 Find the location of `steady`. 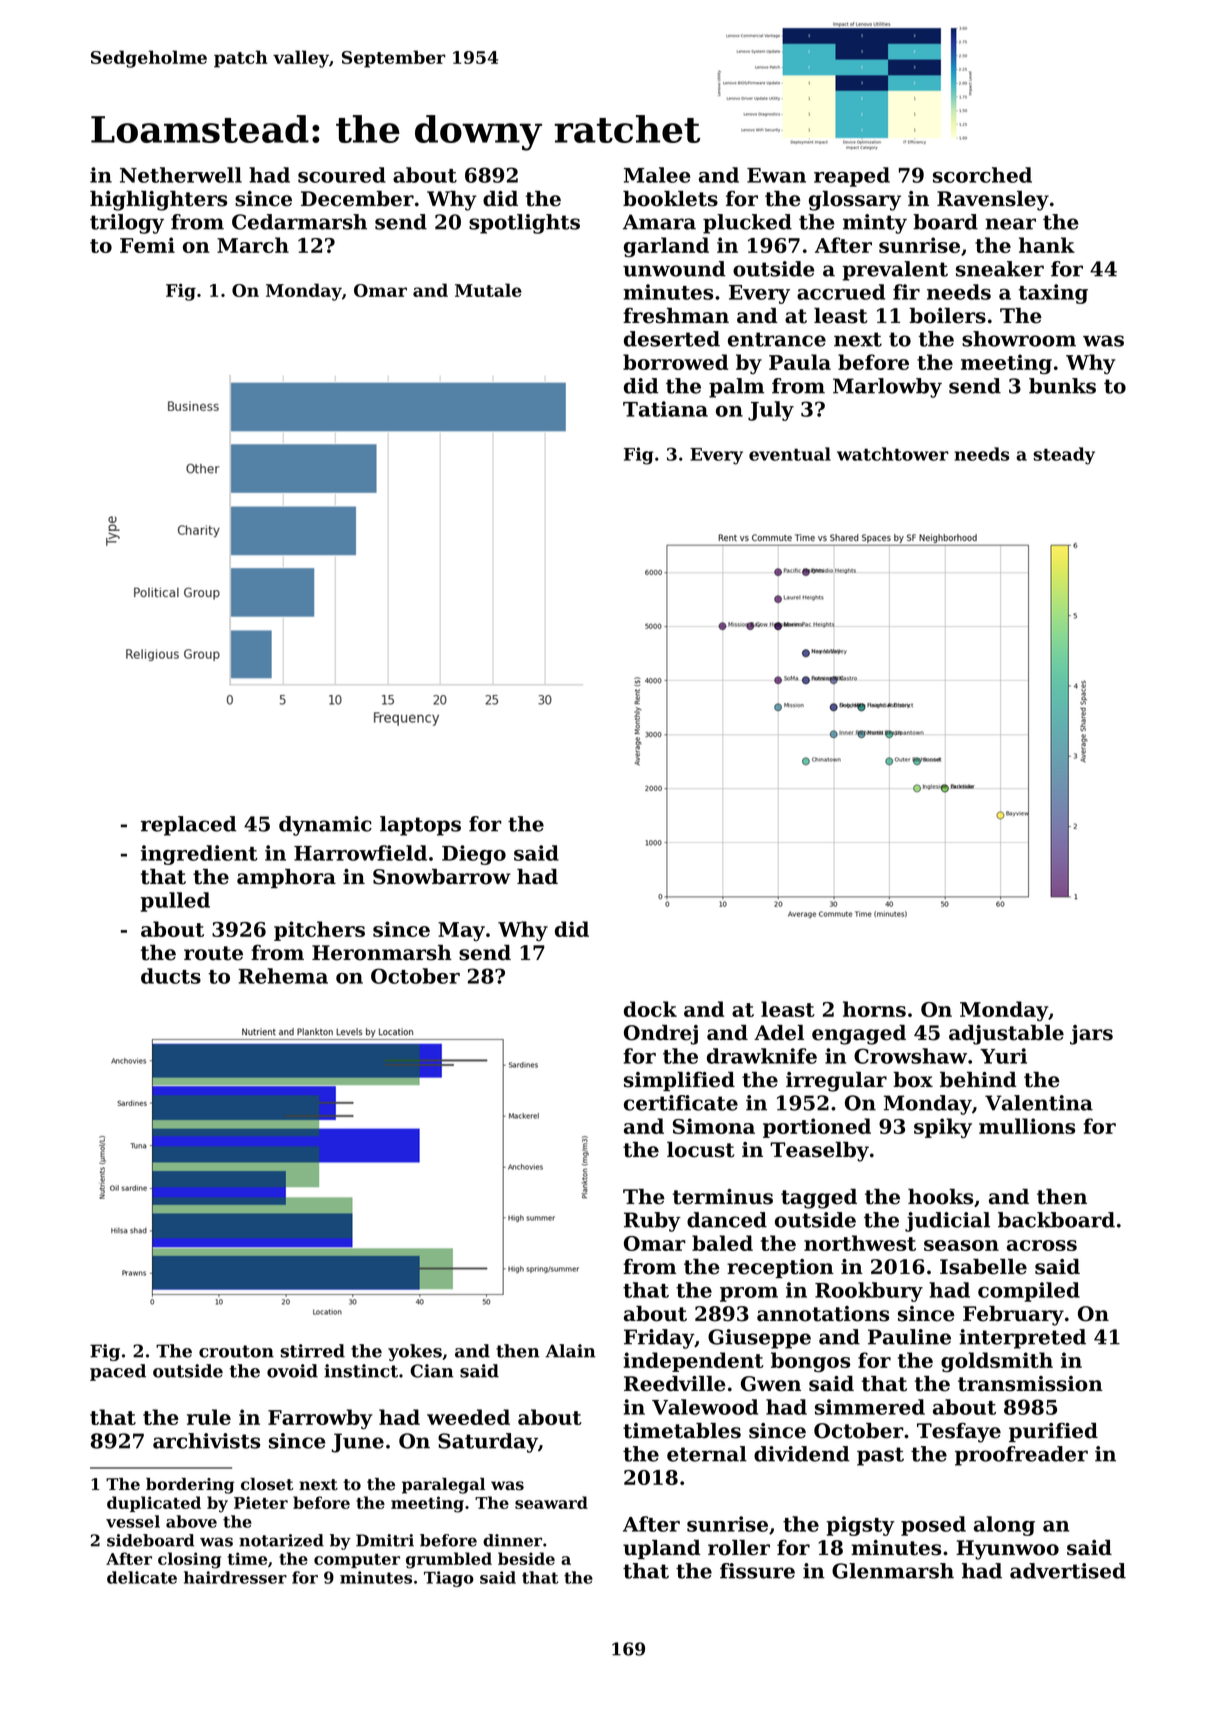

steady is located at coordinates (1064, 456).
